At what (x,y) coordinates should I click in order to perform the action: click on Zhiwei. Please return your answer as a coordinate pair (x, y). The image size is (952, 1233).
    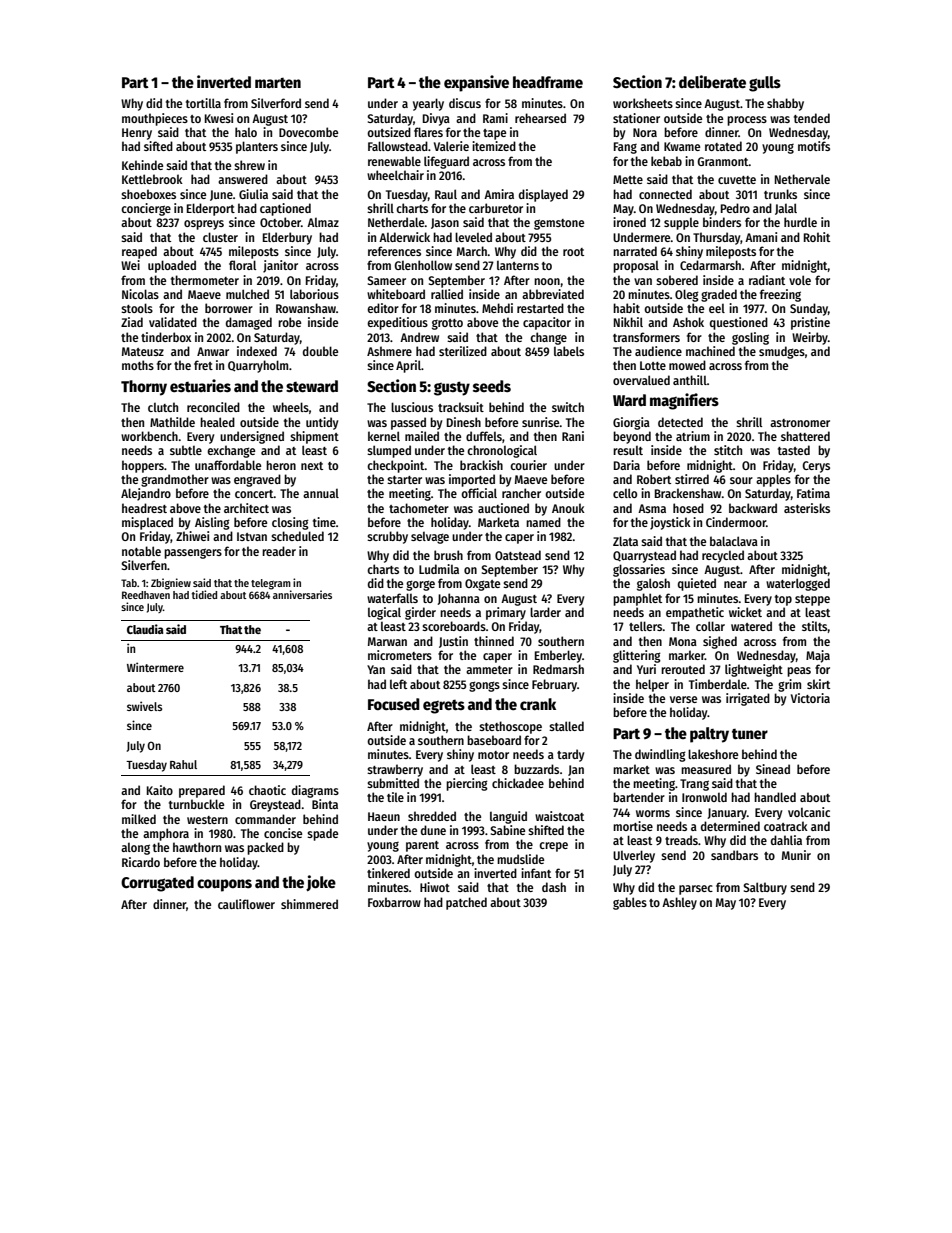
    Looking at the image, I should click on (192, 536).
